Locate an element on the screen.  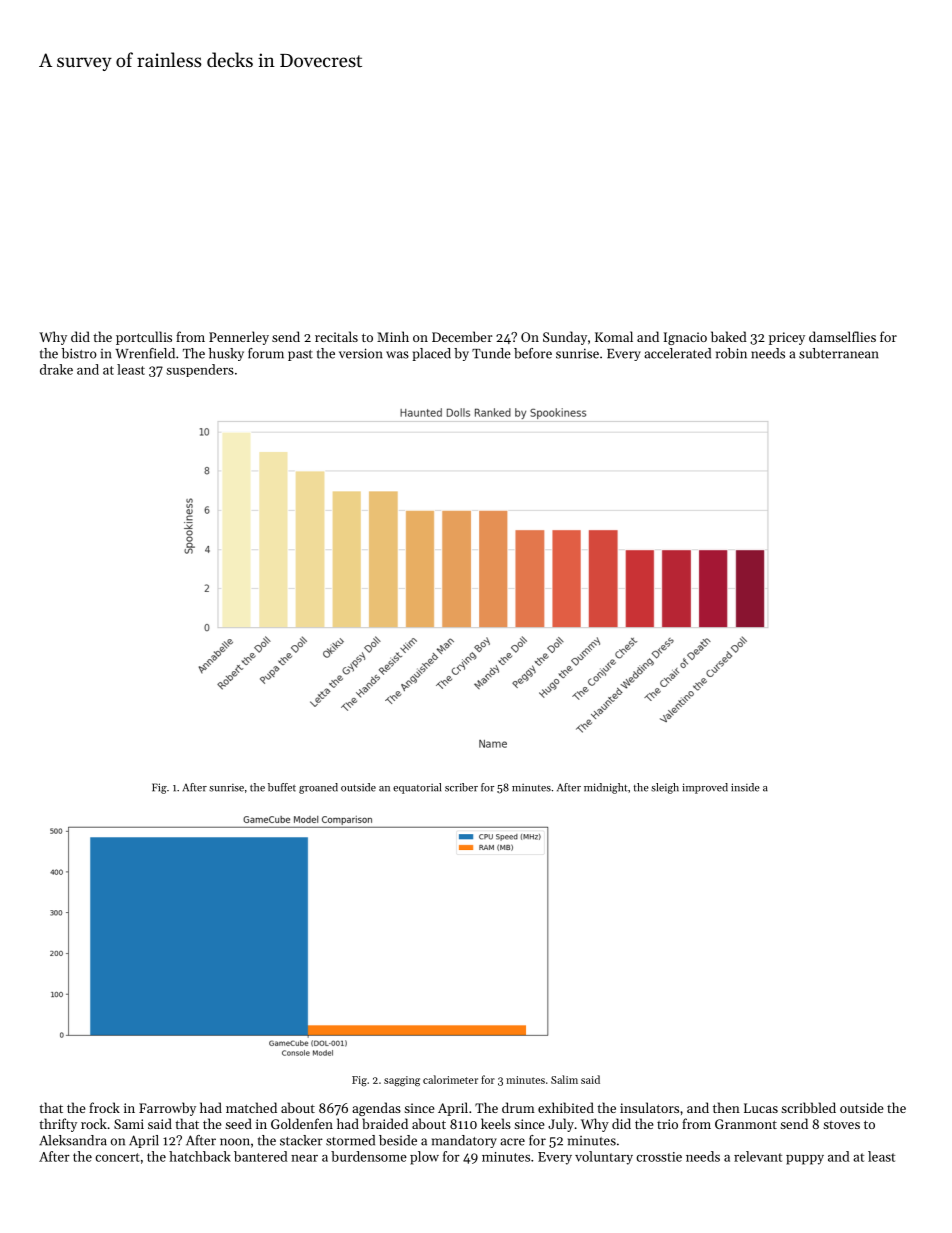
buffet is located at coordinates (282, 787).
